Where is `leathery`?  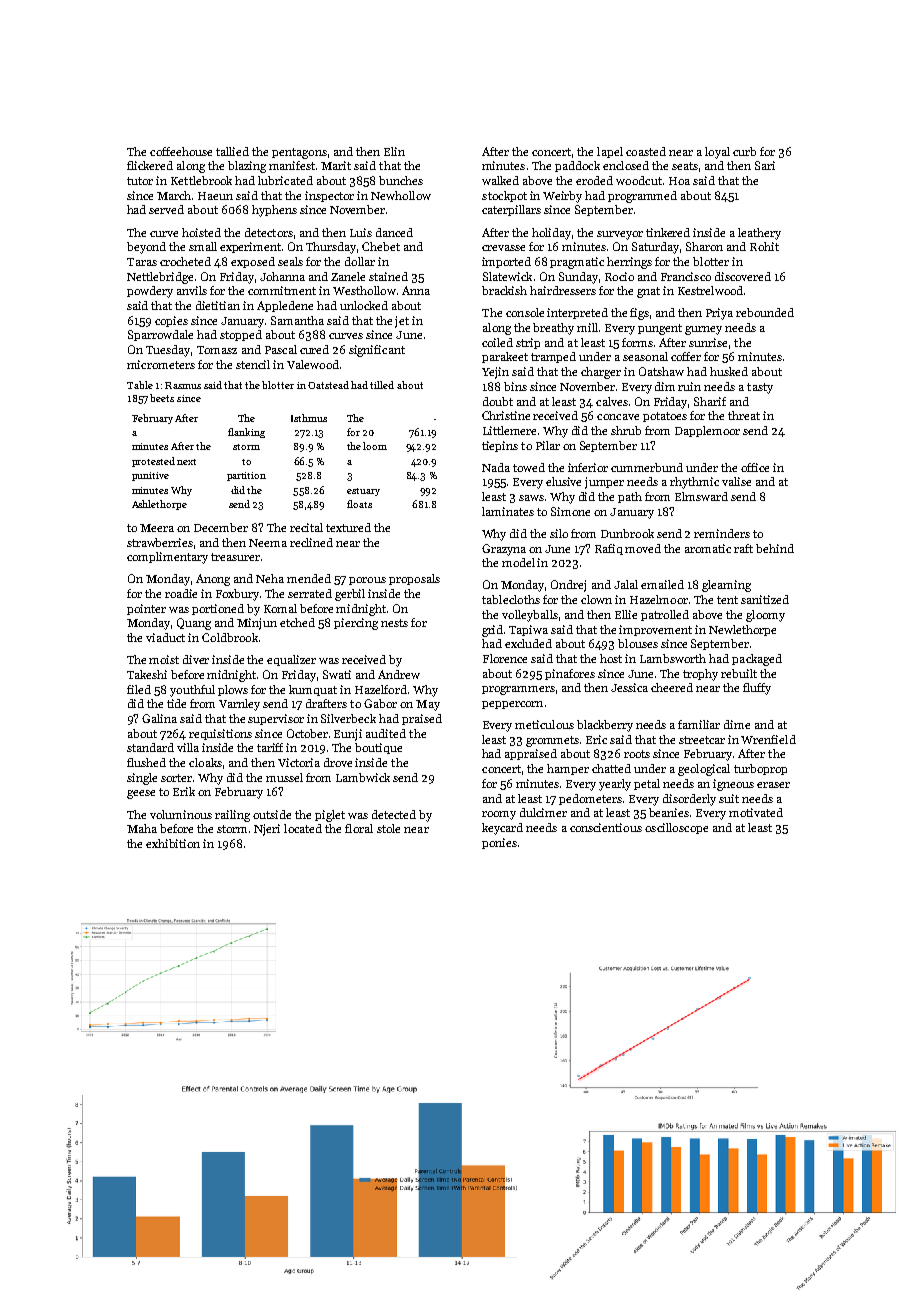
leathery is located at coordinates (759, 234).
